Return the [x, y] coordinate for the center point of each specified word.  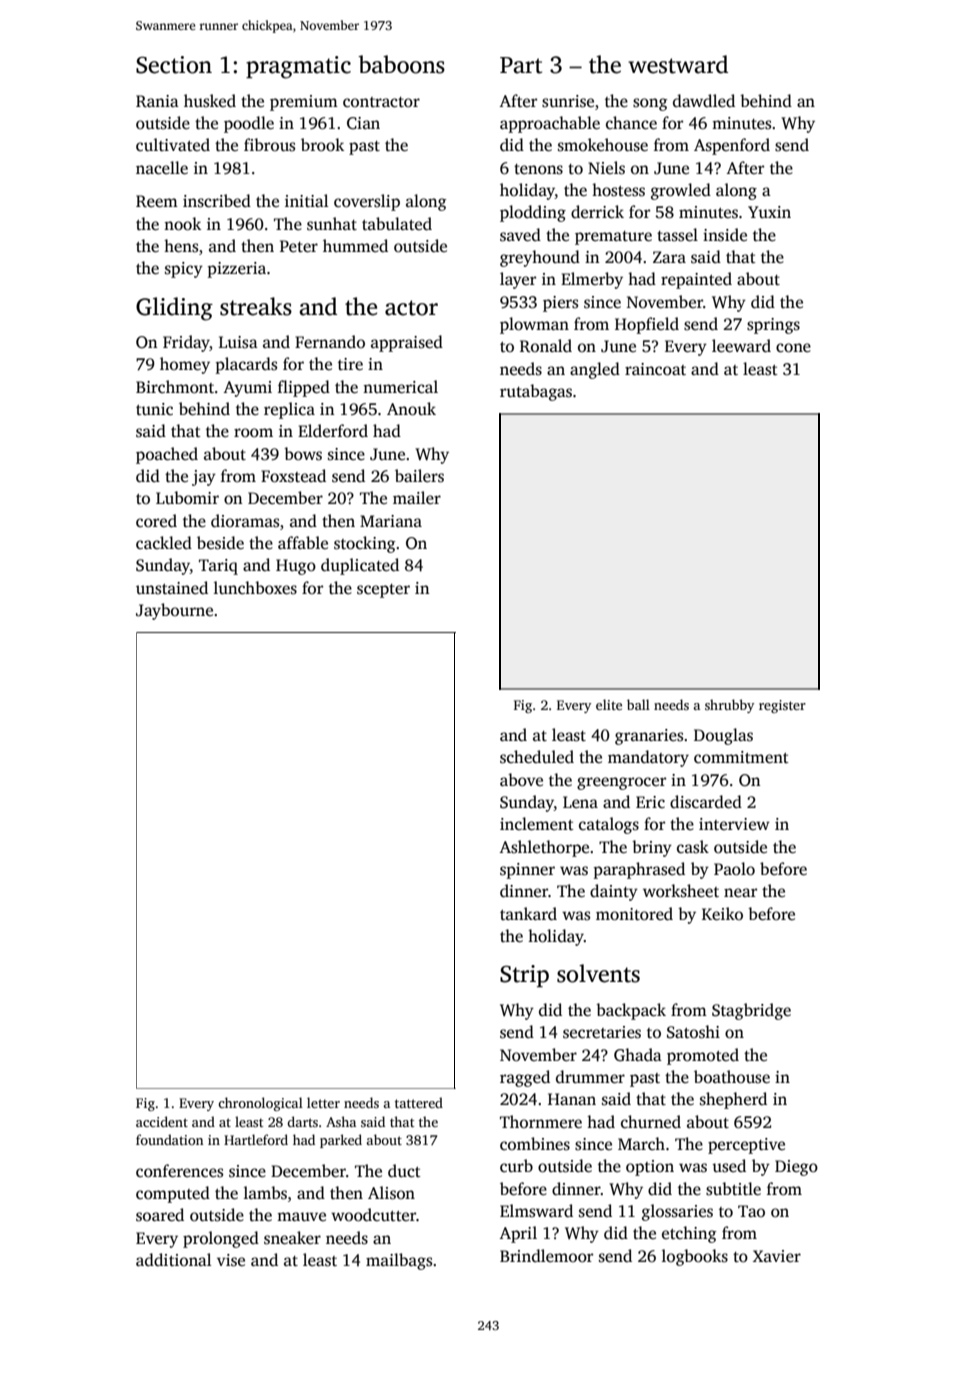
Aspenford [732, 146]
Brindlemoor [546, 1256]
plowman [534, 325]
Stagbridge [751, 1011]
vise [231, 1260]
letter [323, 1102]
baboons [401, 64]
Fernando [330, 342]
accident [162, 1121]
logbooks [695, 1257]
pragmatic [298, 67]
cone [793, 348]
